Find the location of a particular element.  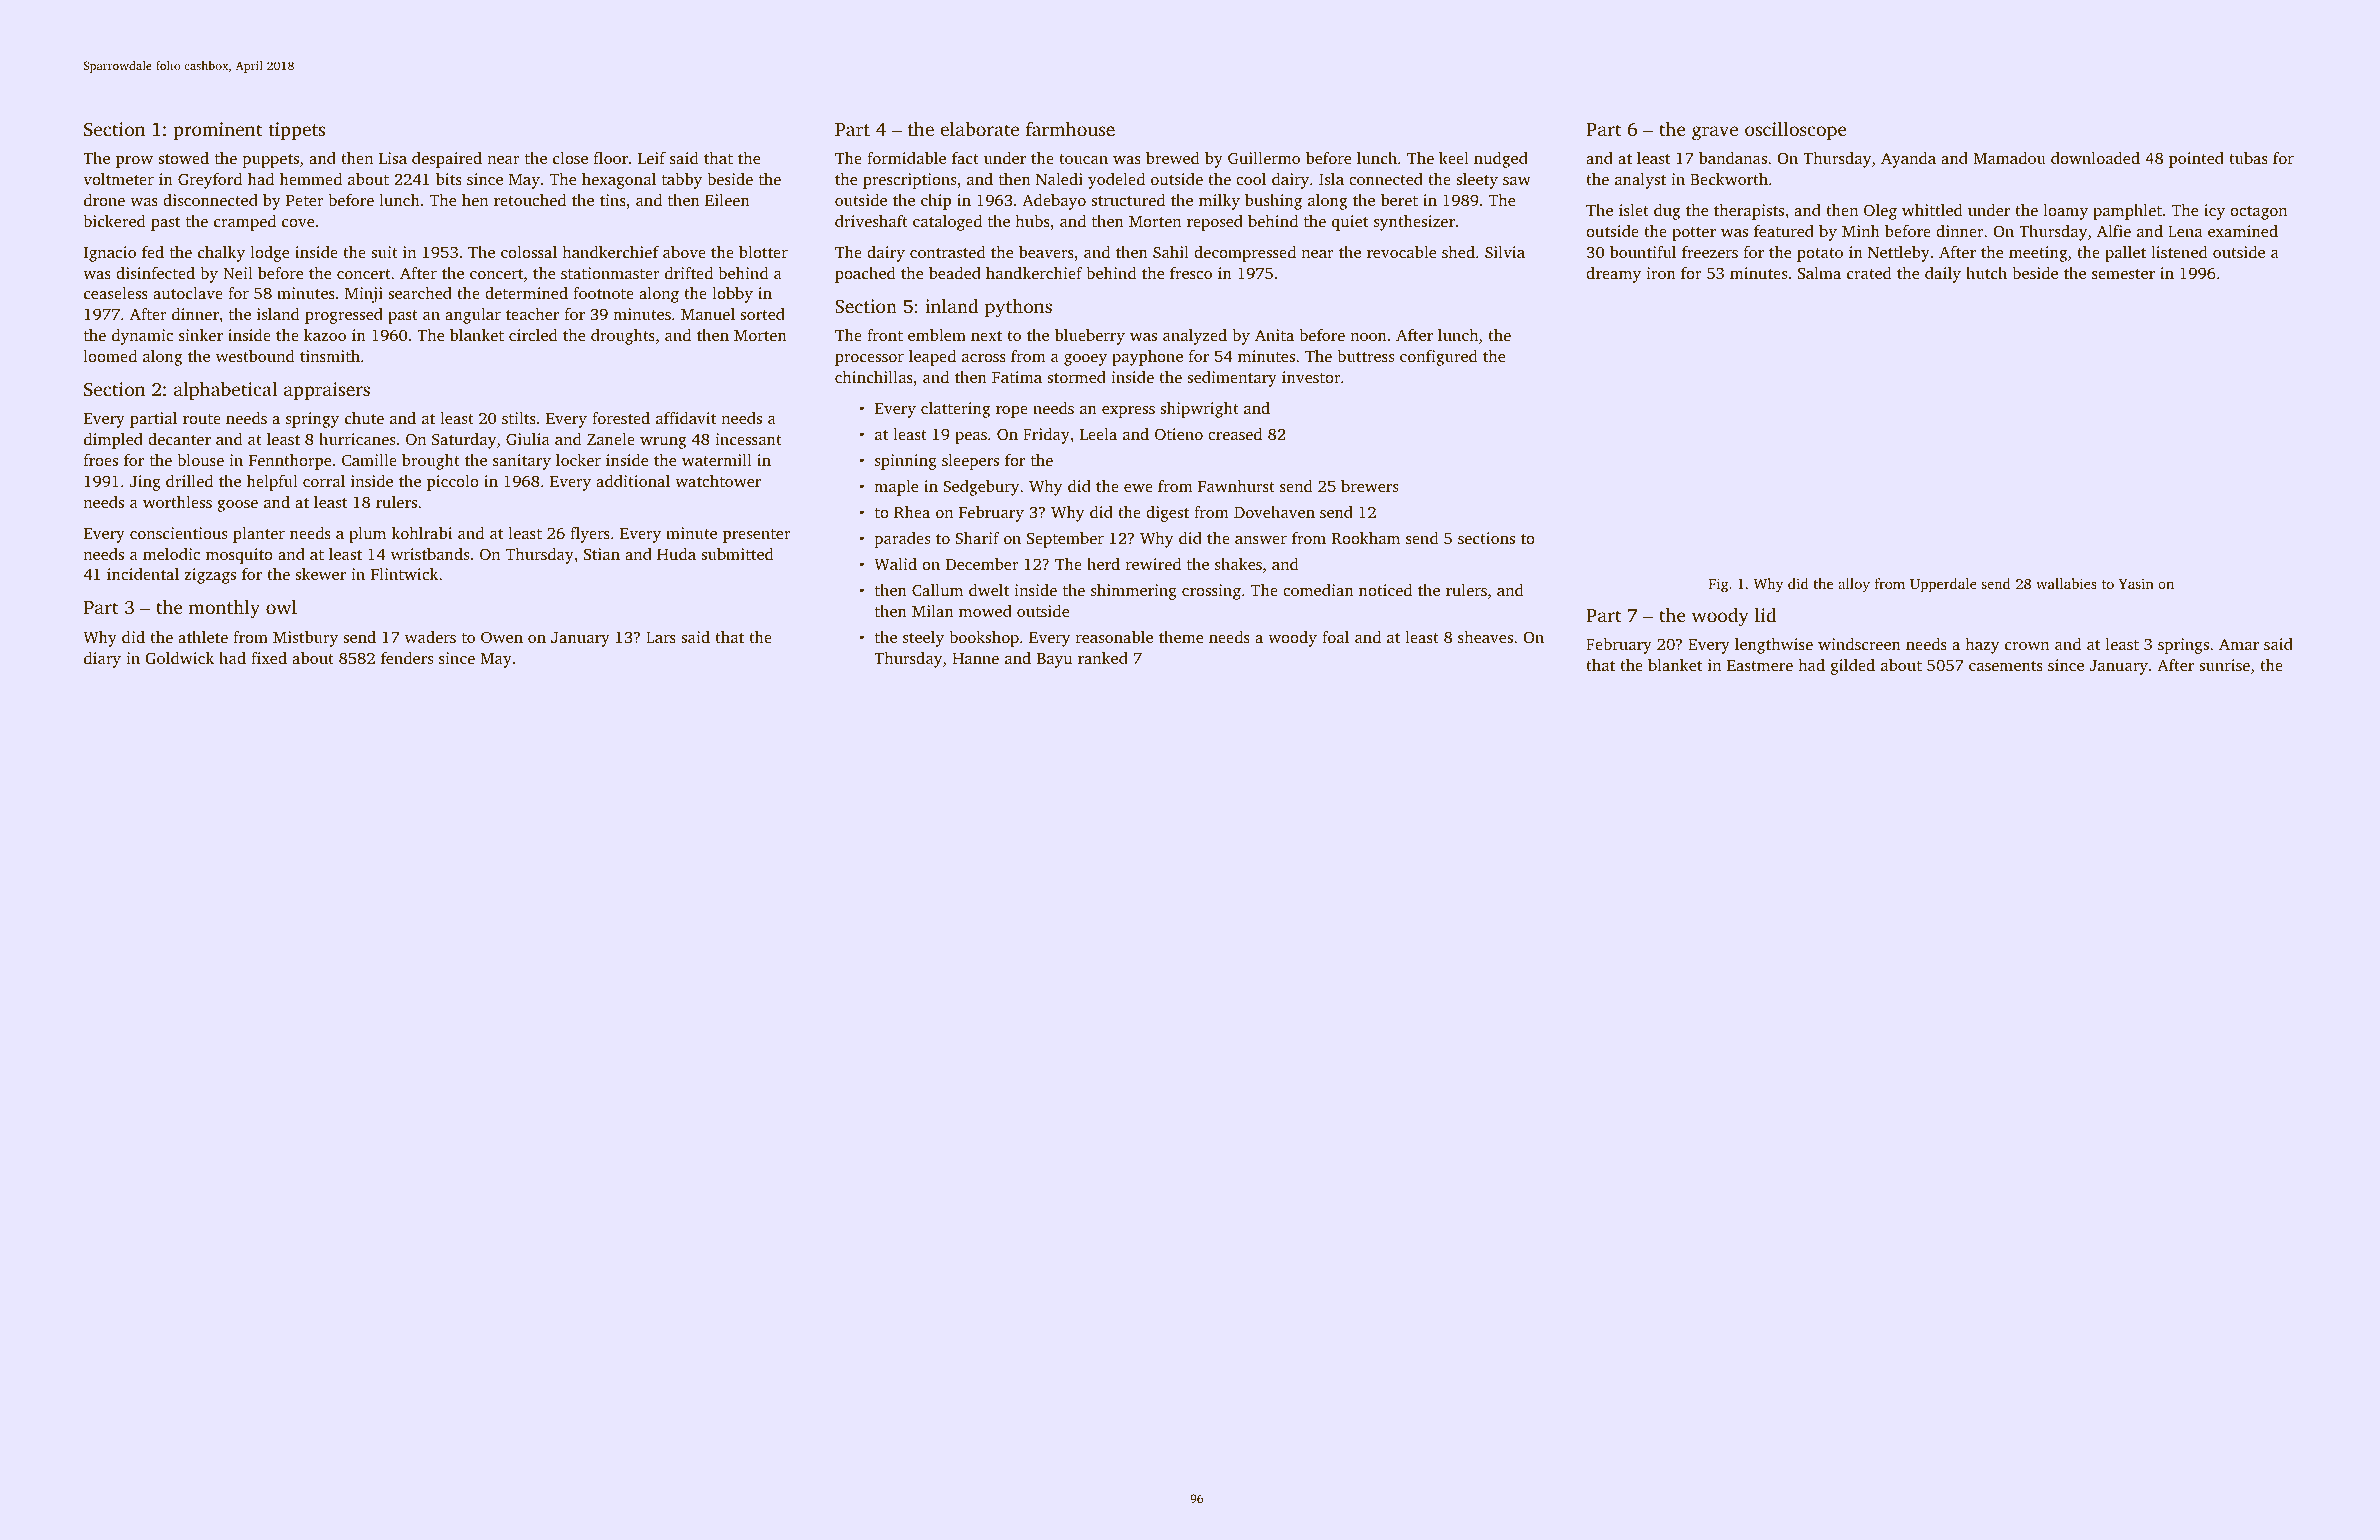

prow is located at coordinates (134, 162).
